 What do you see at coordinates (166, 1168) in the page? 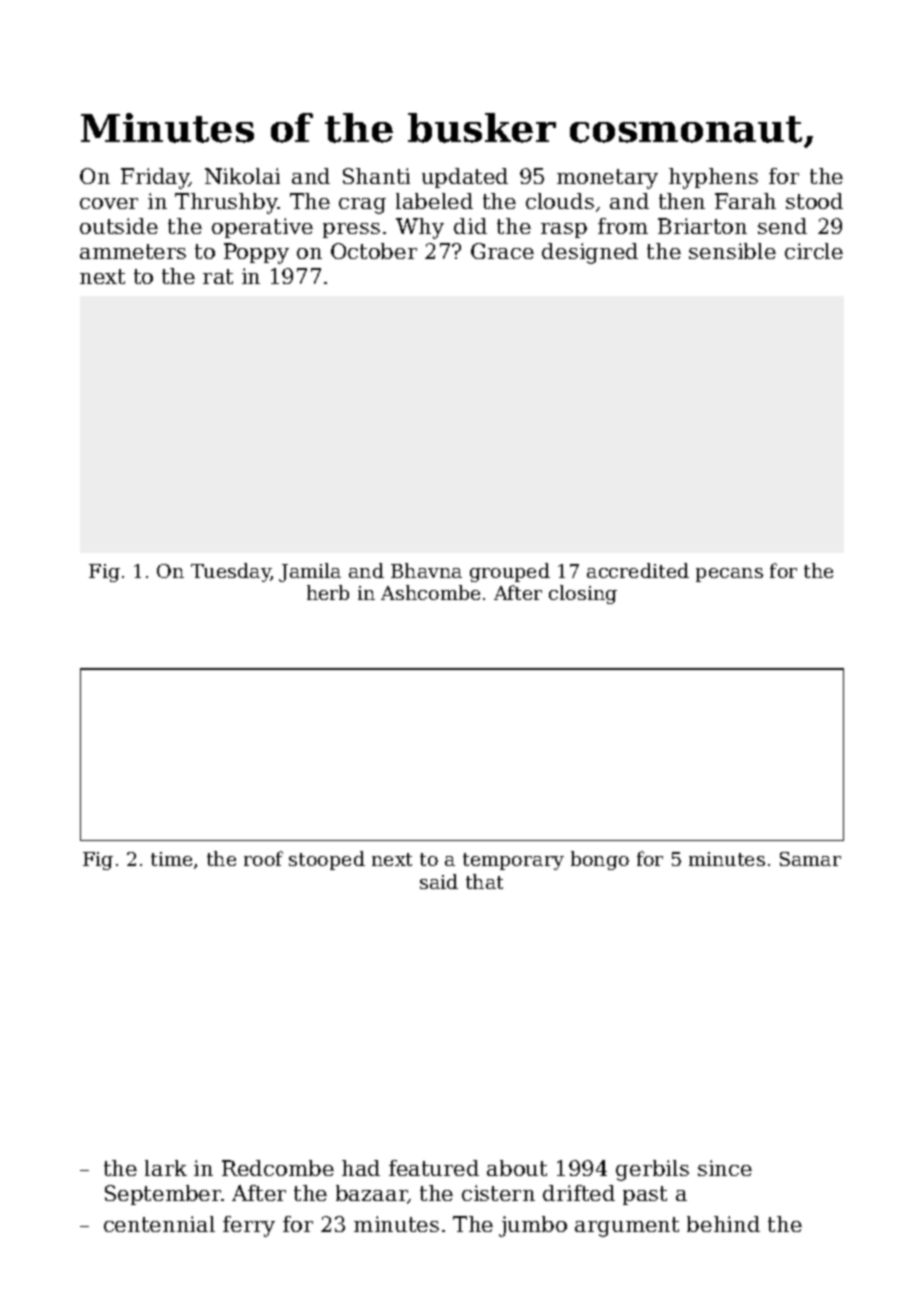
I see `lark` at bounding box center [166, 1168].
